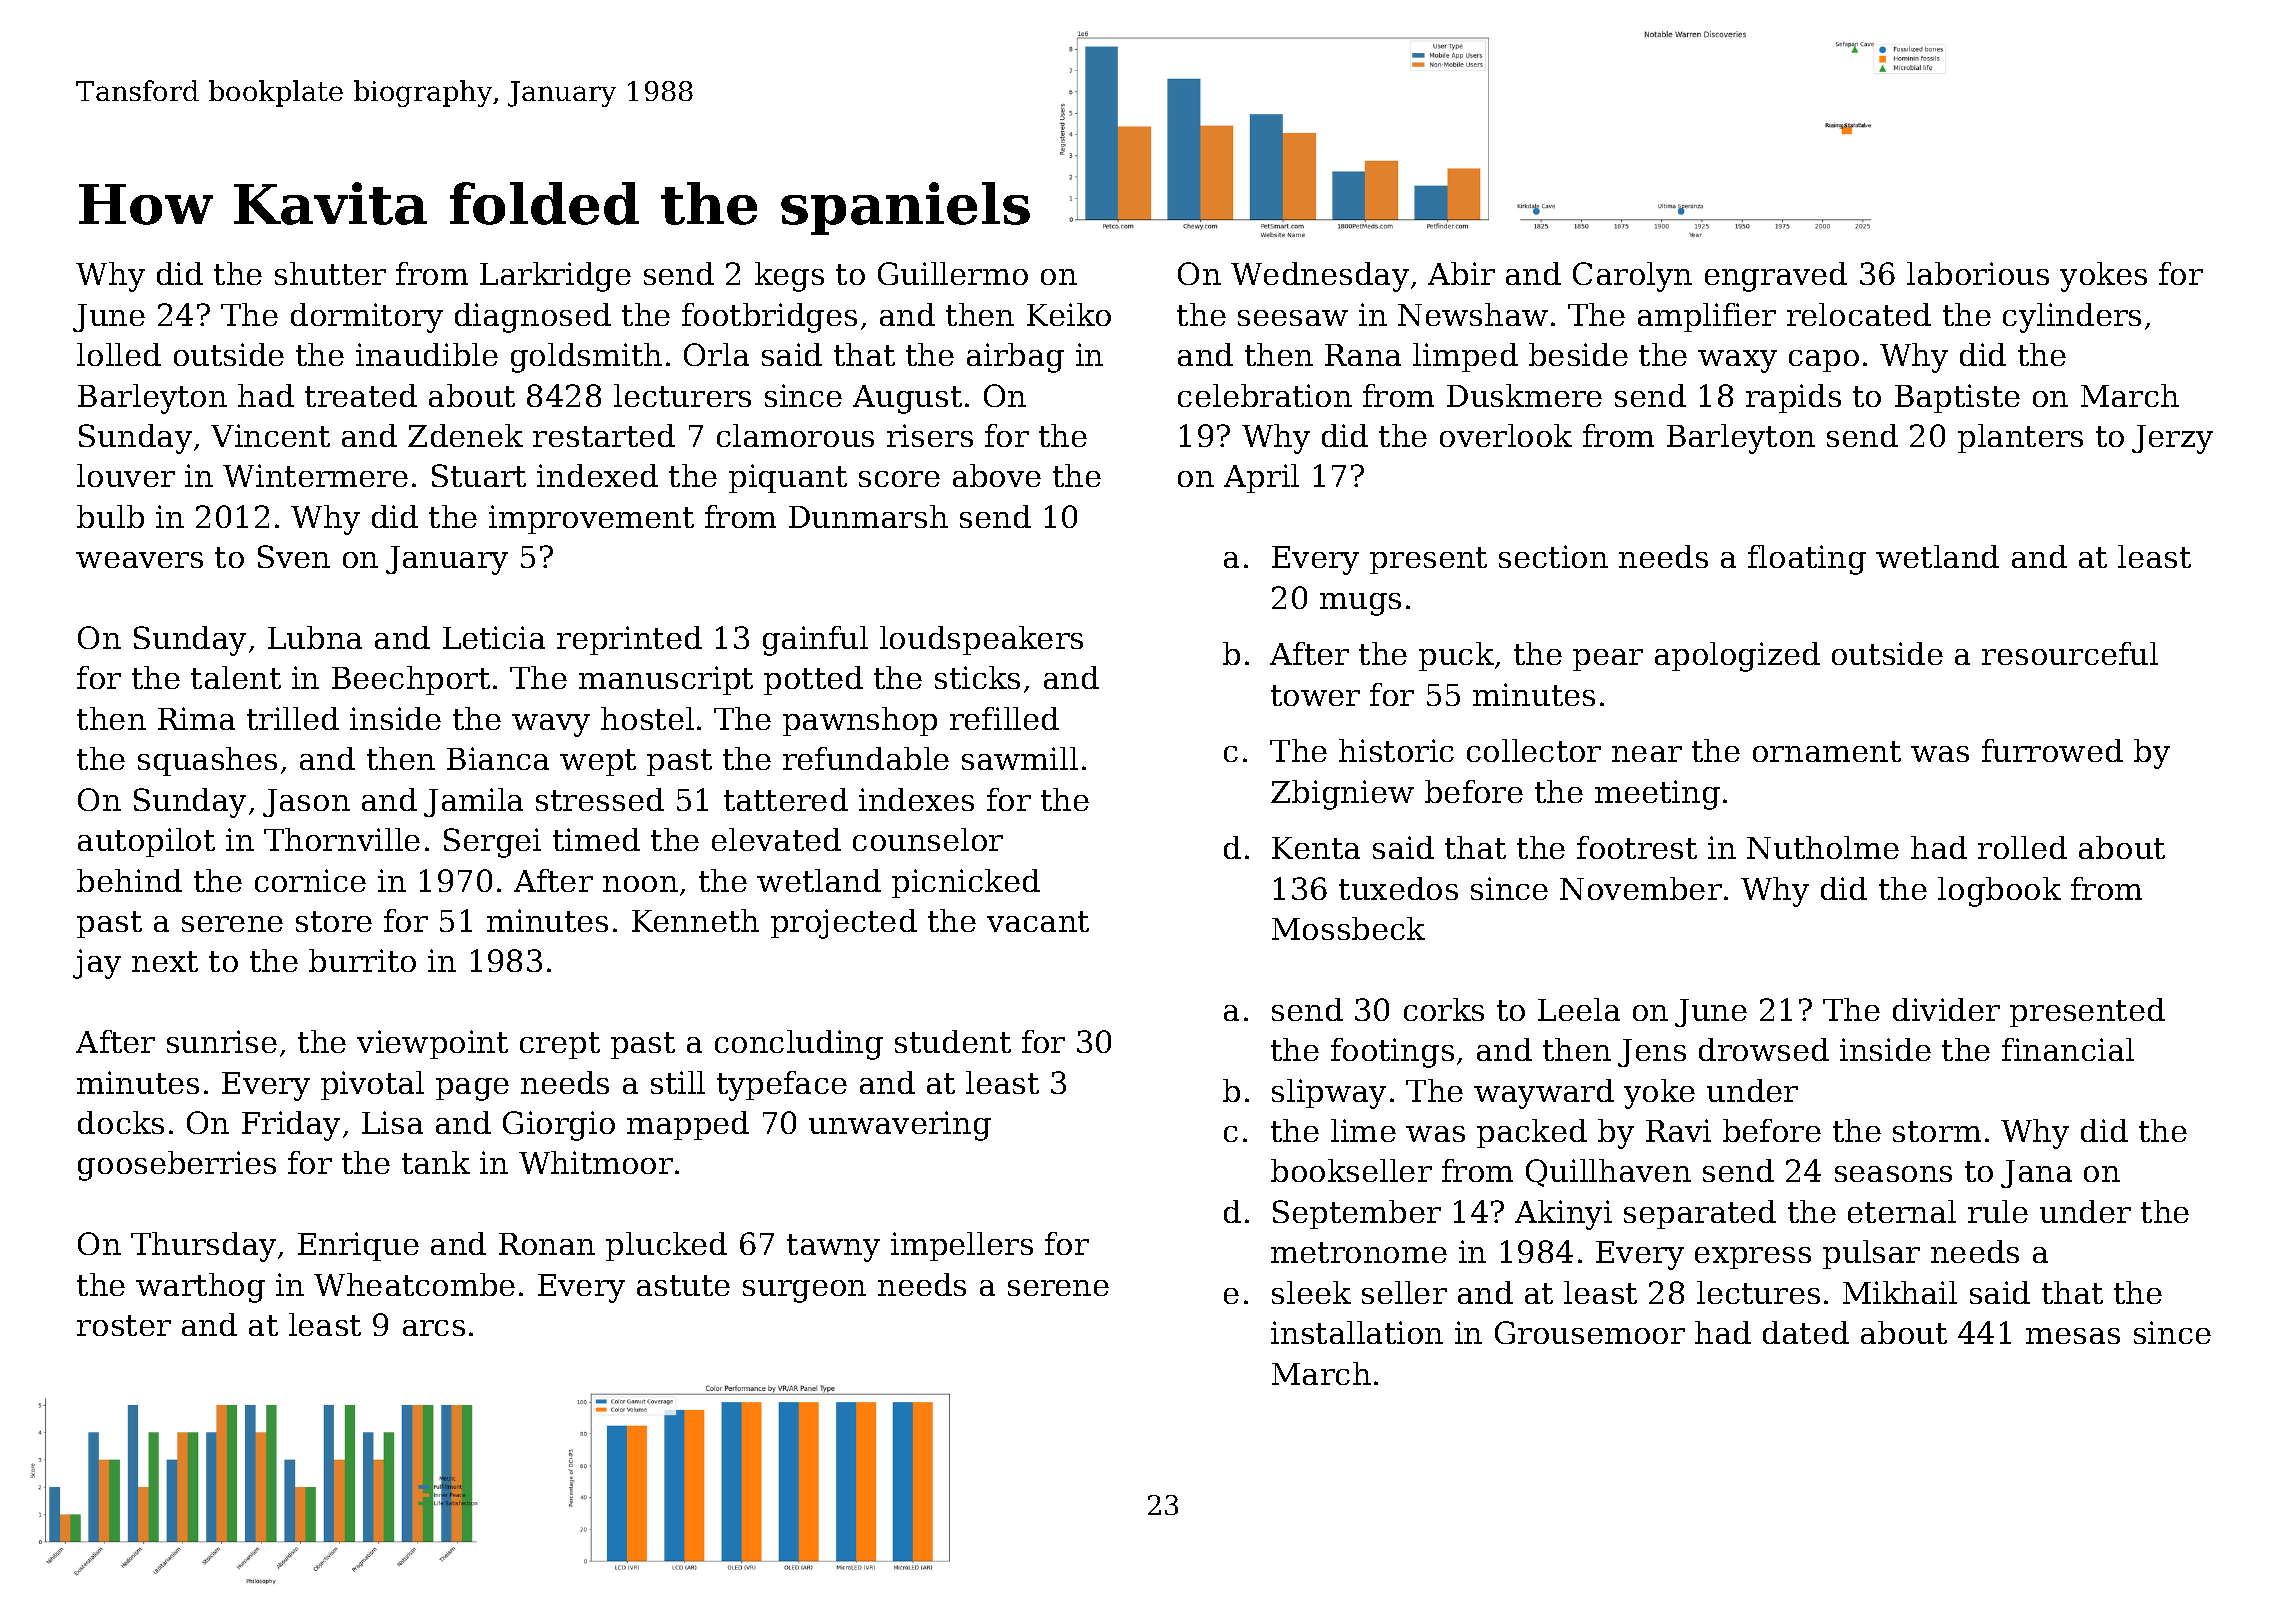 The image size is (2292, 1620). Describe the element at coordinates (427, 354) in the document. I see `inaudible` at that location.
